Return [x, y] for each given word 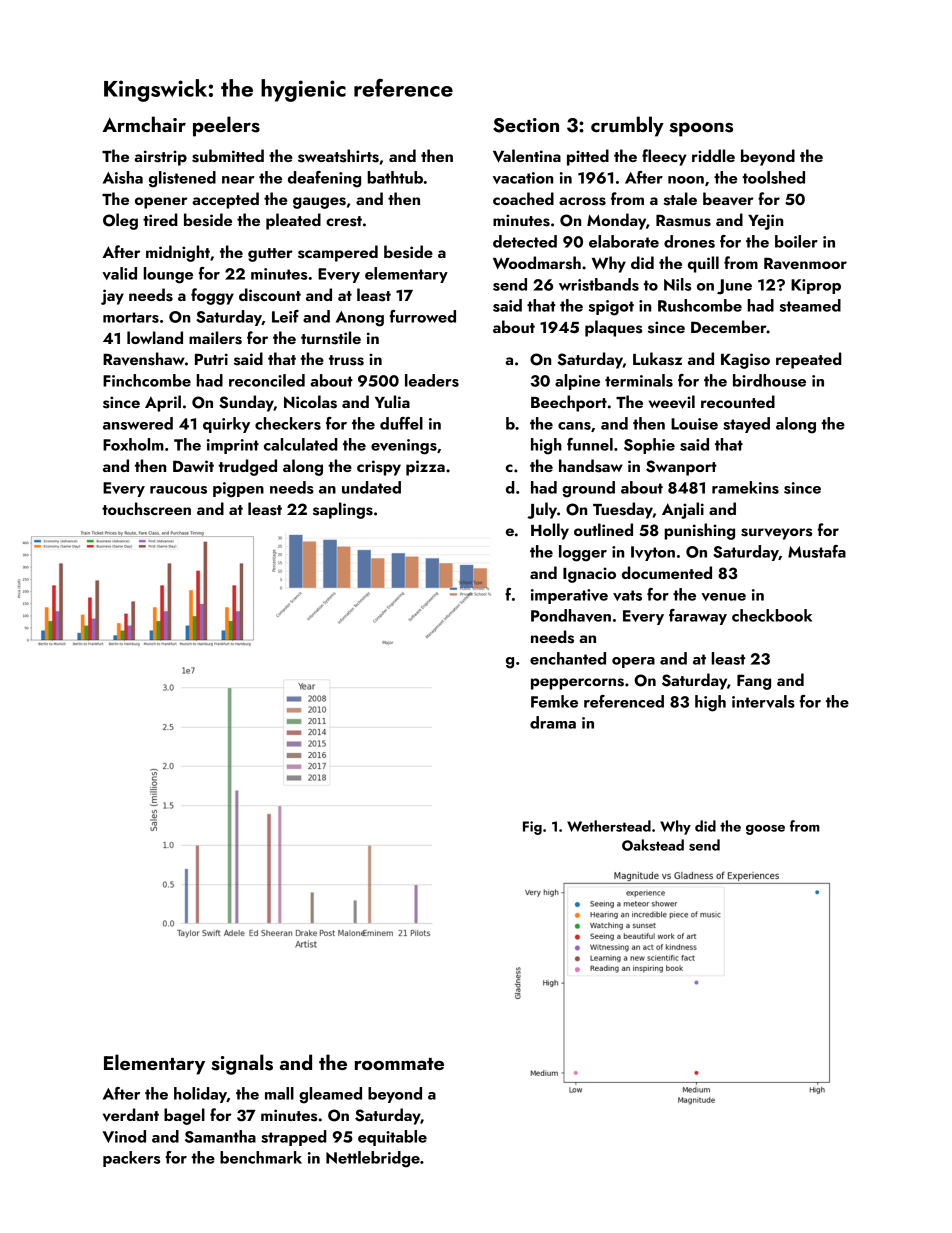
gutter [270, 255]
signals [242, 1064]
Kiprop [816, 286]
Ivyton [653, 553]
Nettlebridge [373, 1159]
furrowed [423, 316]
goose [765, 830]
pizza [425, 468]
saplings [343, 510]
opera [633, 662]
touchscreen [146, 509]
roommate [399, 1064]
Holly [550, 531]
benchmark [261, 1157]
